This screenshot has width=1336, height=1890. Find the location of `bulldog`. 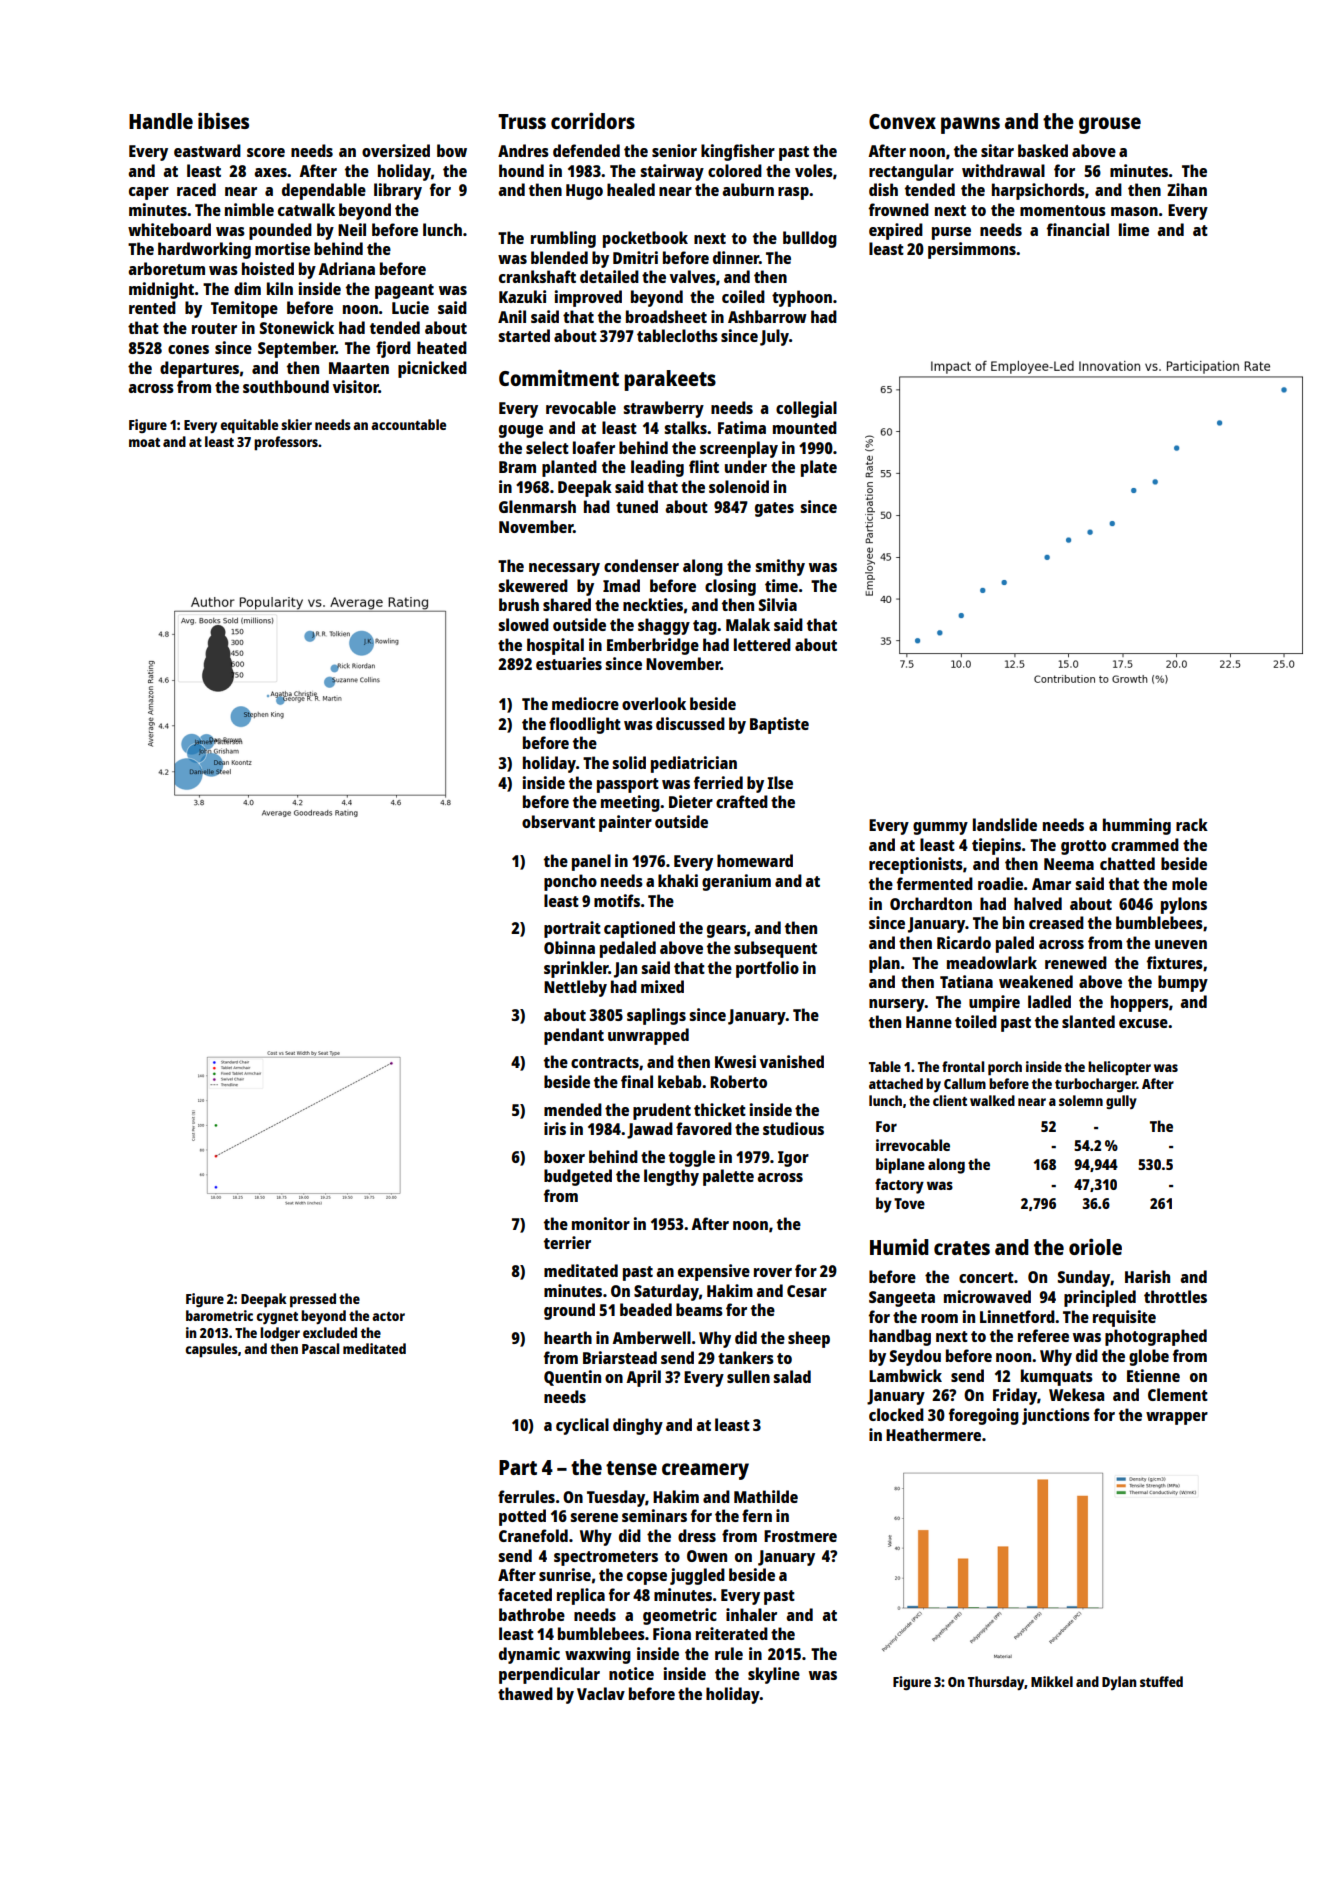

bulldog is located at coordinates (810, 239).
